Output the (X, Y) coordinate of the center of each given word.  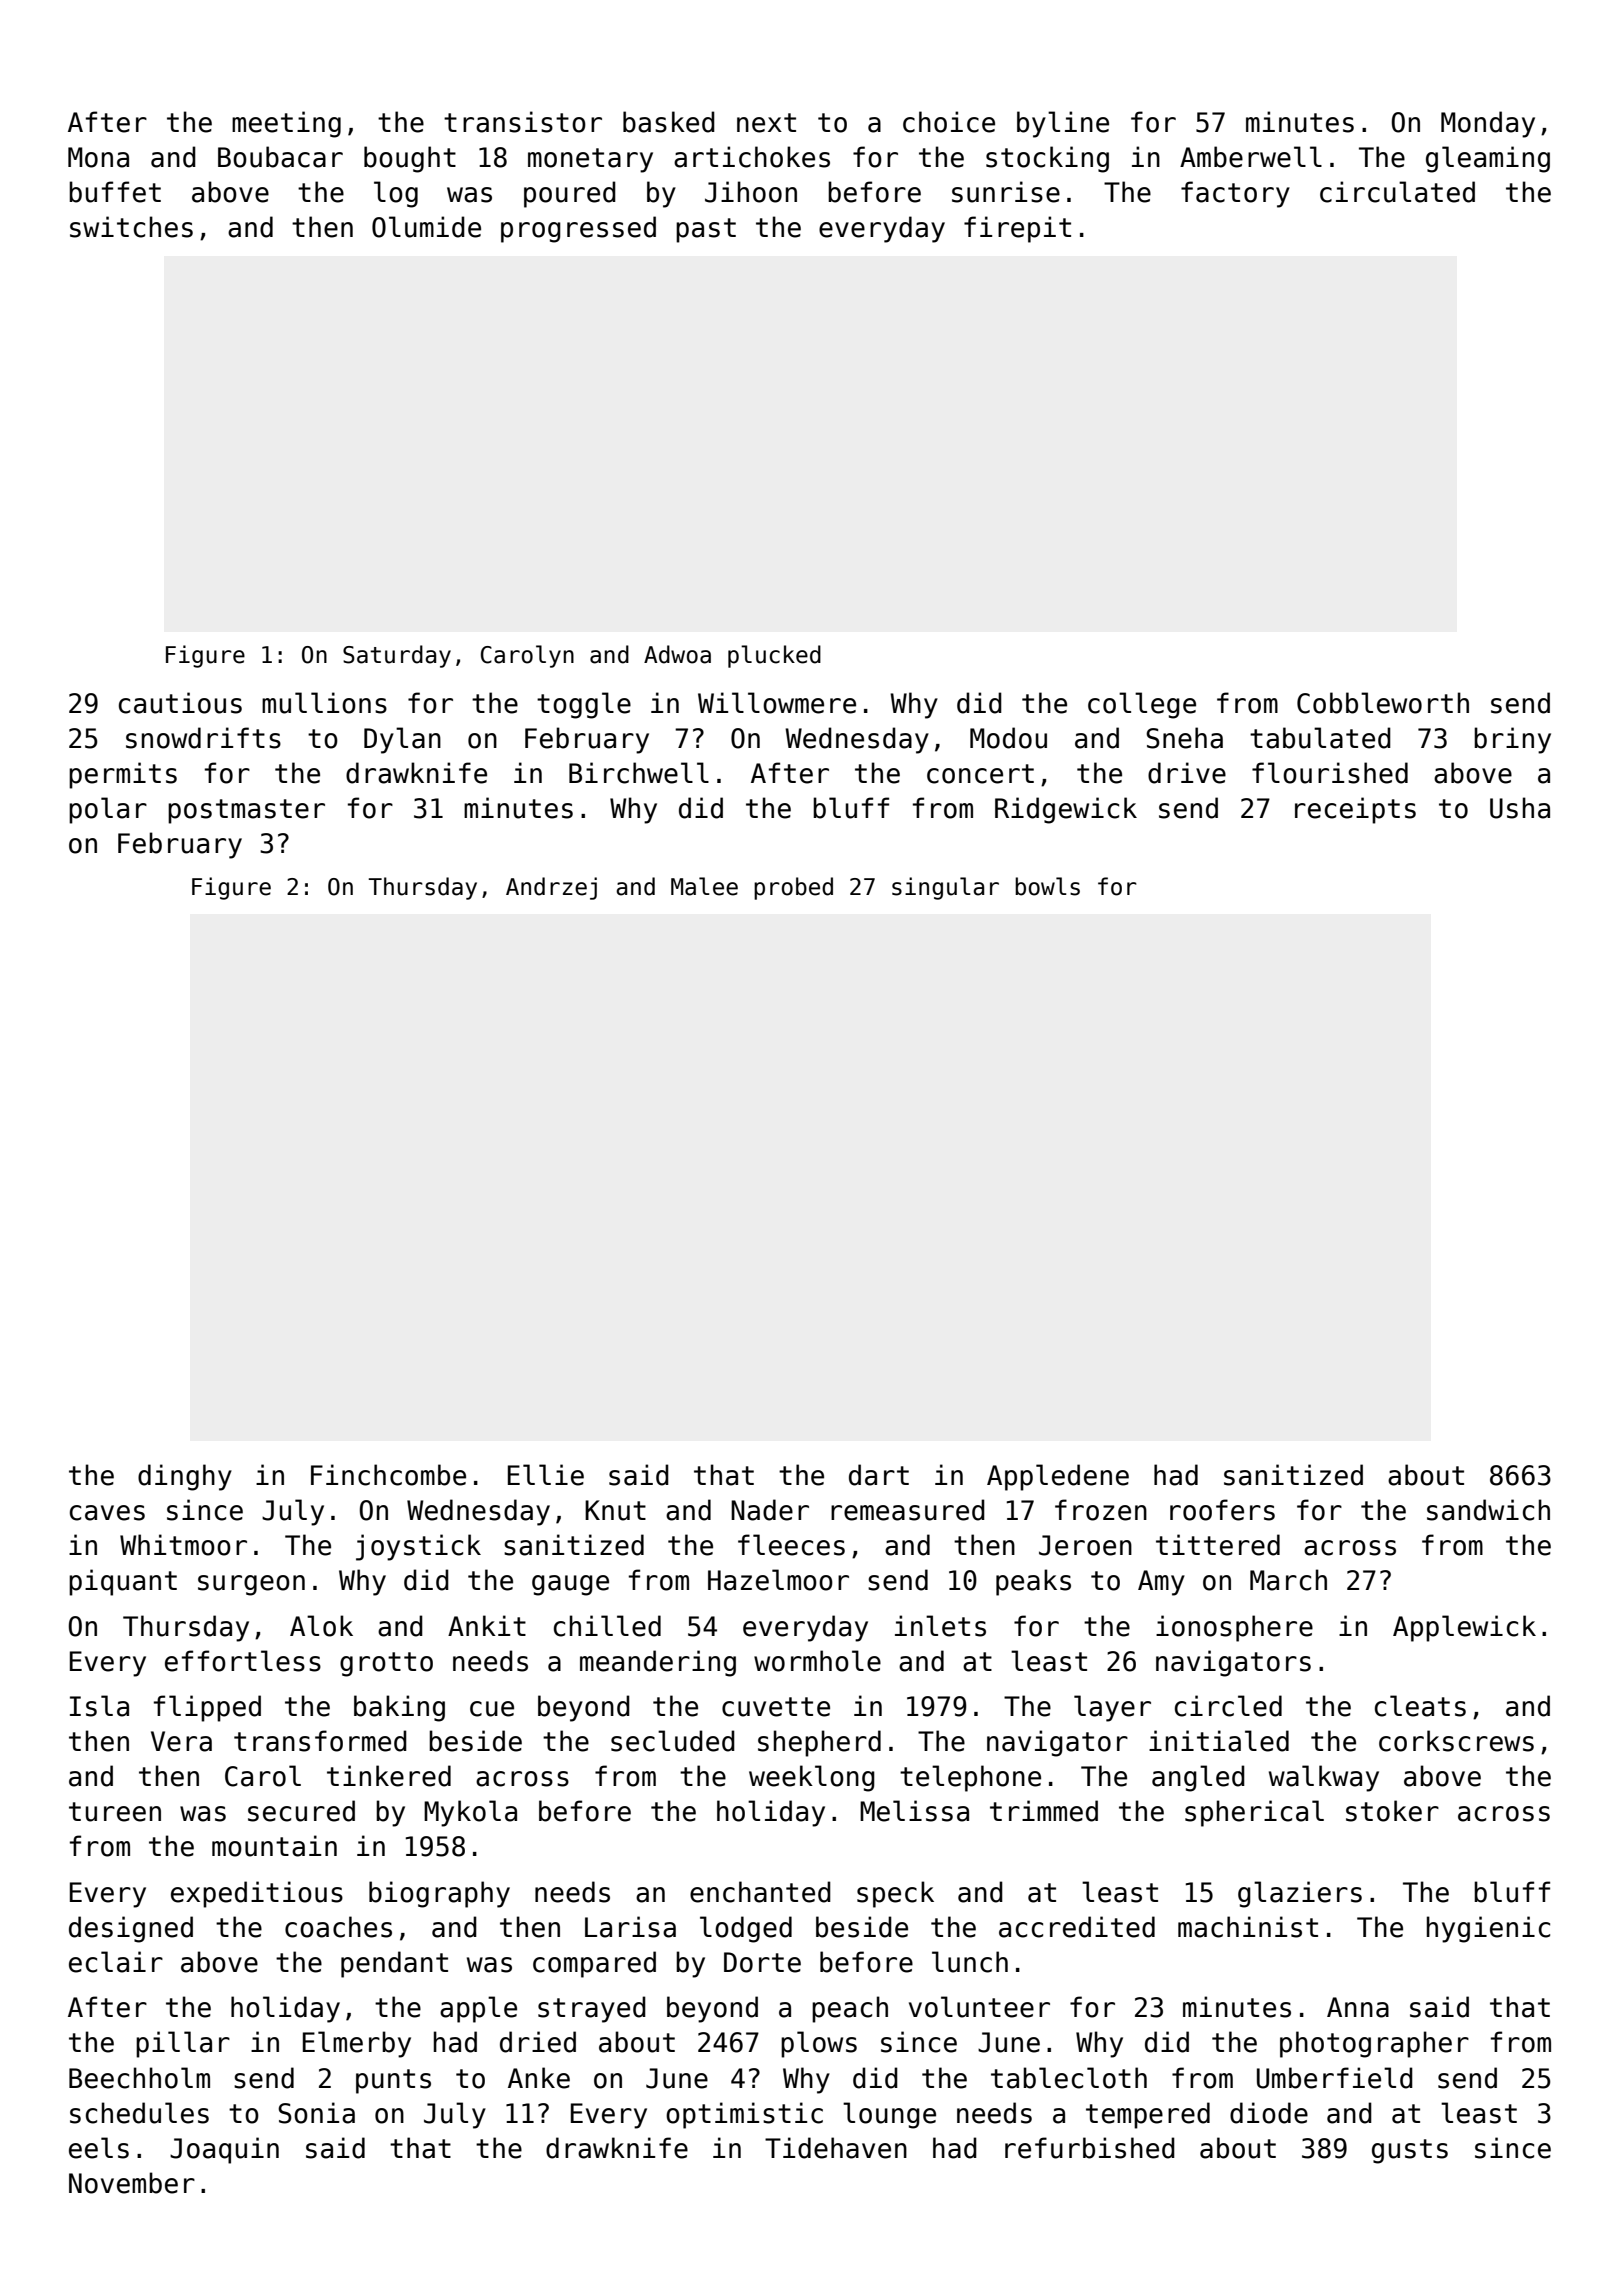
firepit (1017, 229)
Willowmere (777, 703)
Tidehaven (836, 2148)
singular (945, 888)
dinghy (185, 1477)
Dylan (402, 740)
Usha (1520, 808)
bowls (1047, 886)
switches (131, 227)
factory (1235, 194)
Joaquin (224, 2150)
